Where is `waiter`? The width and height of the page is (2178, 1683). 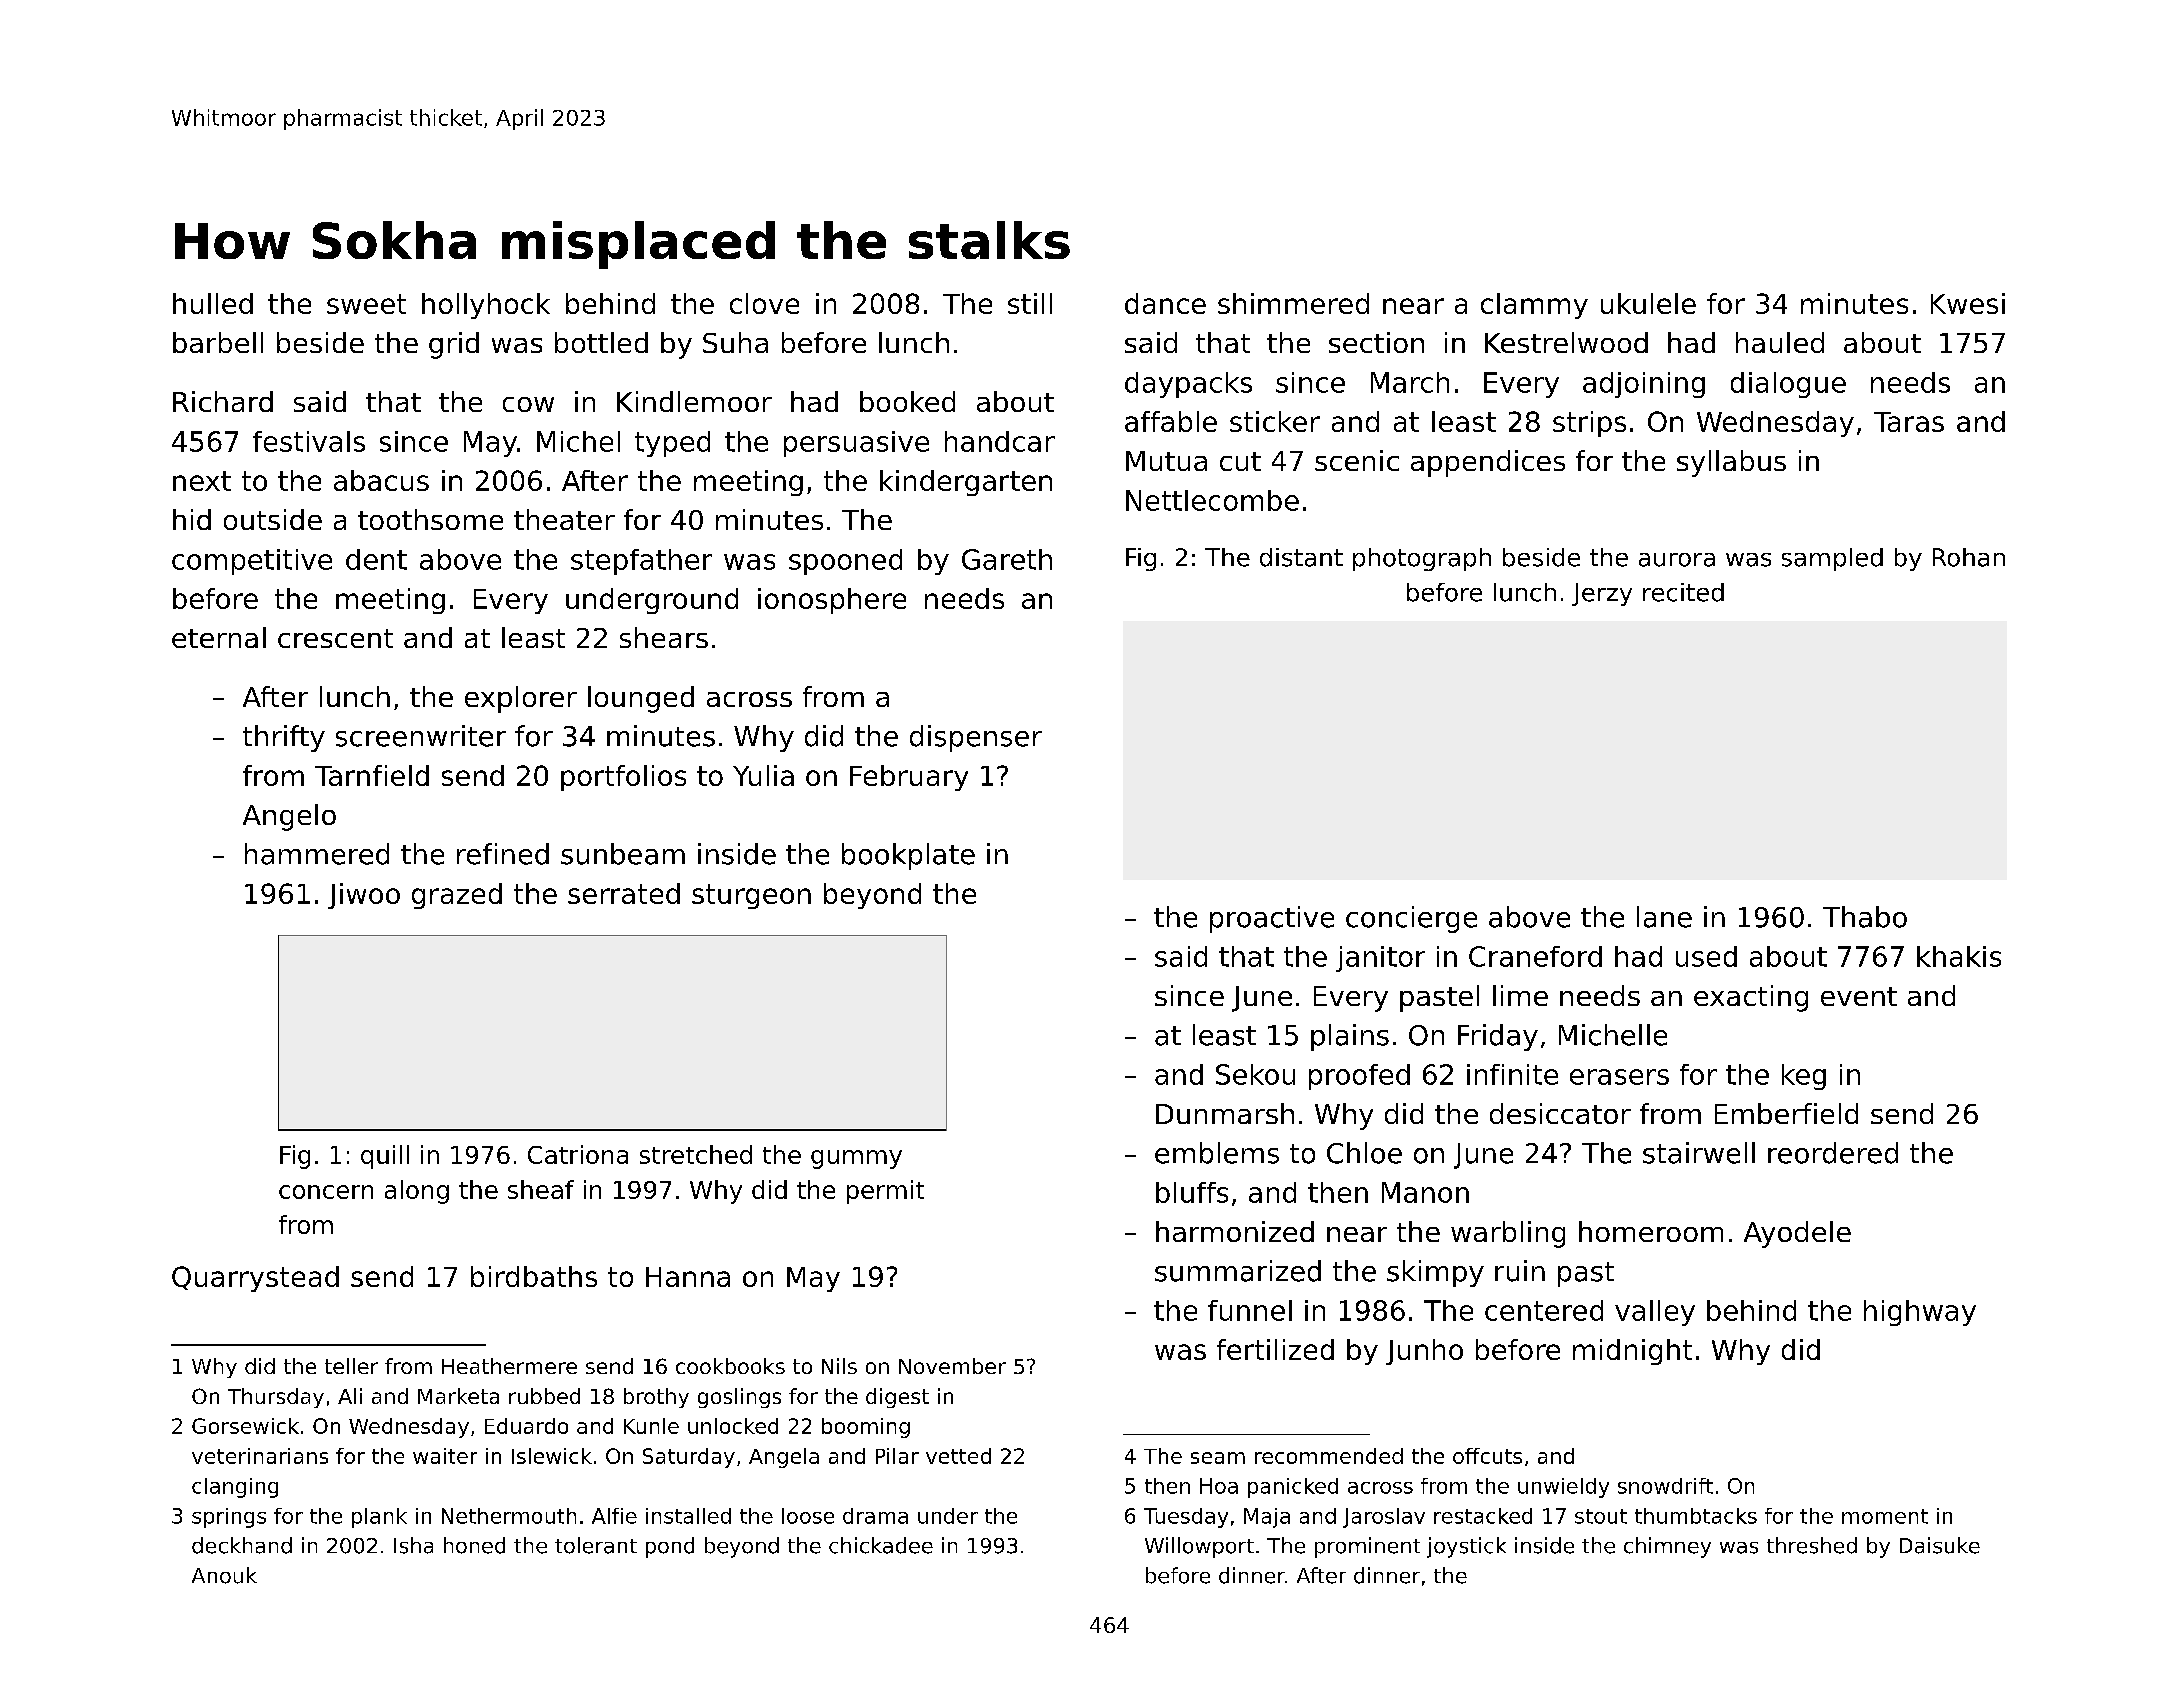
waiter is located at coordinates (445, 1456).
